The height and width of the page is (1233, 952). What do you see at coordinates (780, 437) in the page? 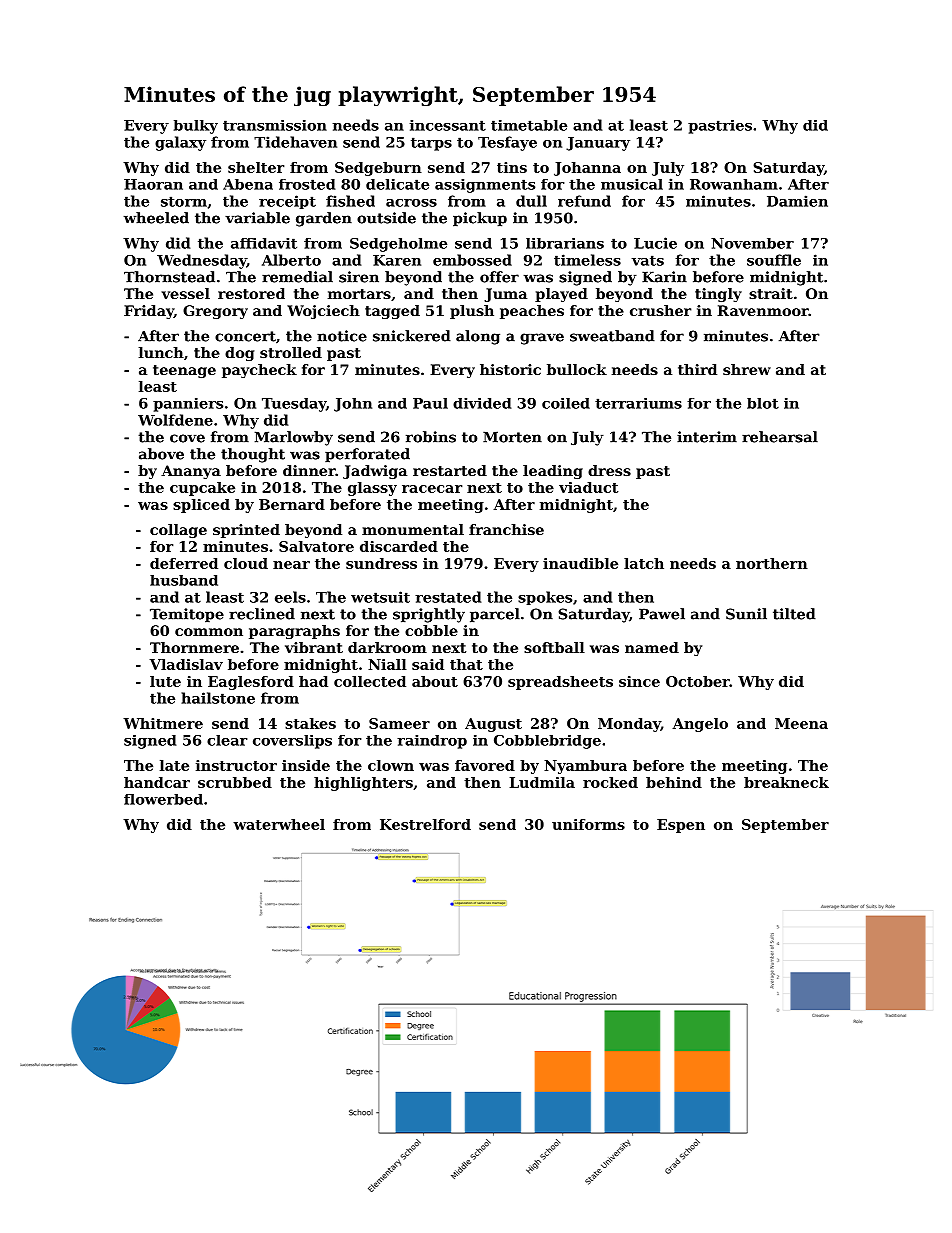
I see `rehearsal` at bounding box center [780, 437].
